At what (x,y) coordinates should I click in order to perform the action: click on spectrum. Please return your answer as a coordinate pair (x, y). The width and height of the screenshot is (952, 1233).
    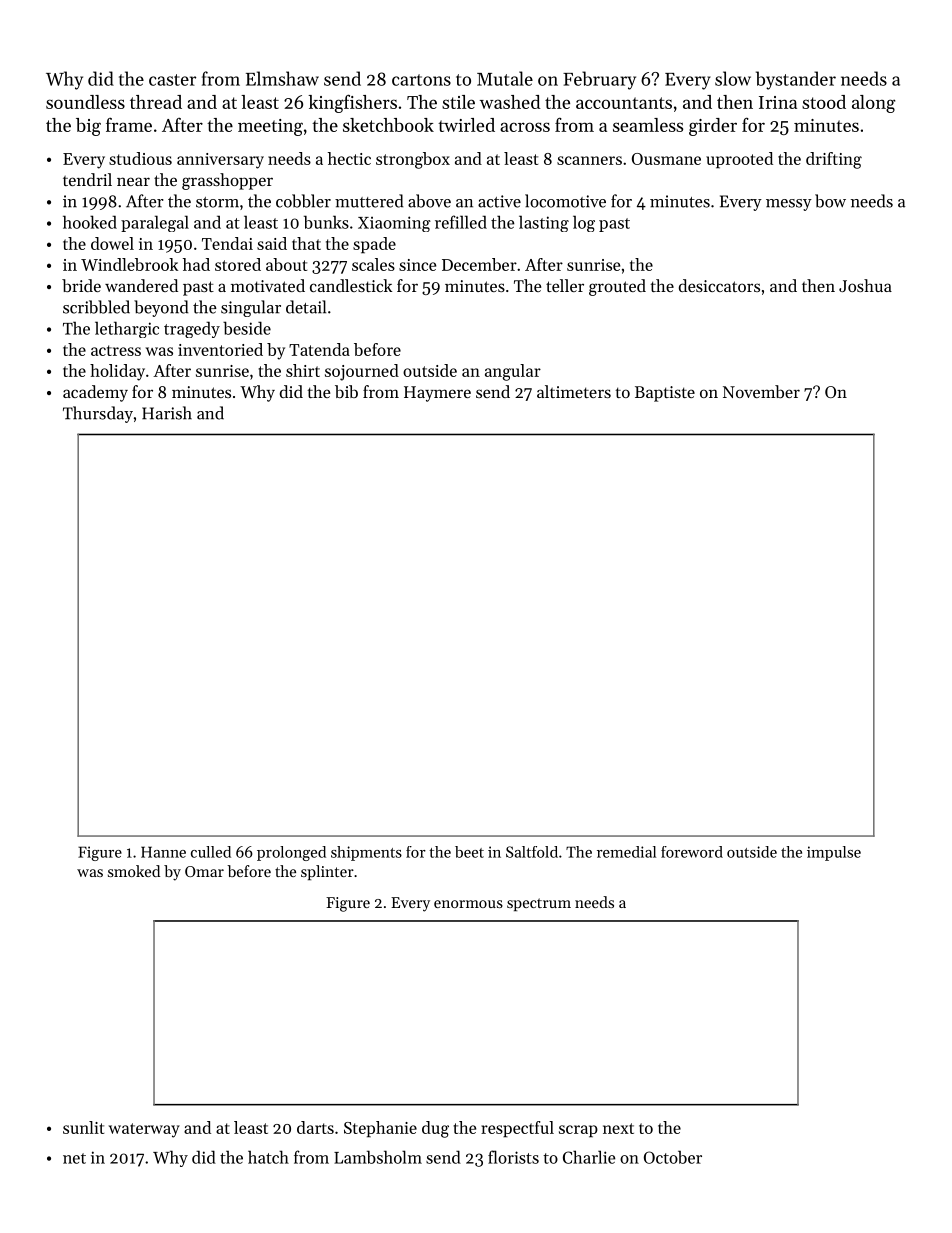
    Looking at the image, I should click on (539, 904).
